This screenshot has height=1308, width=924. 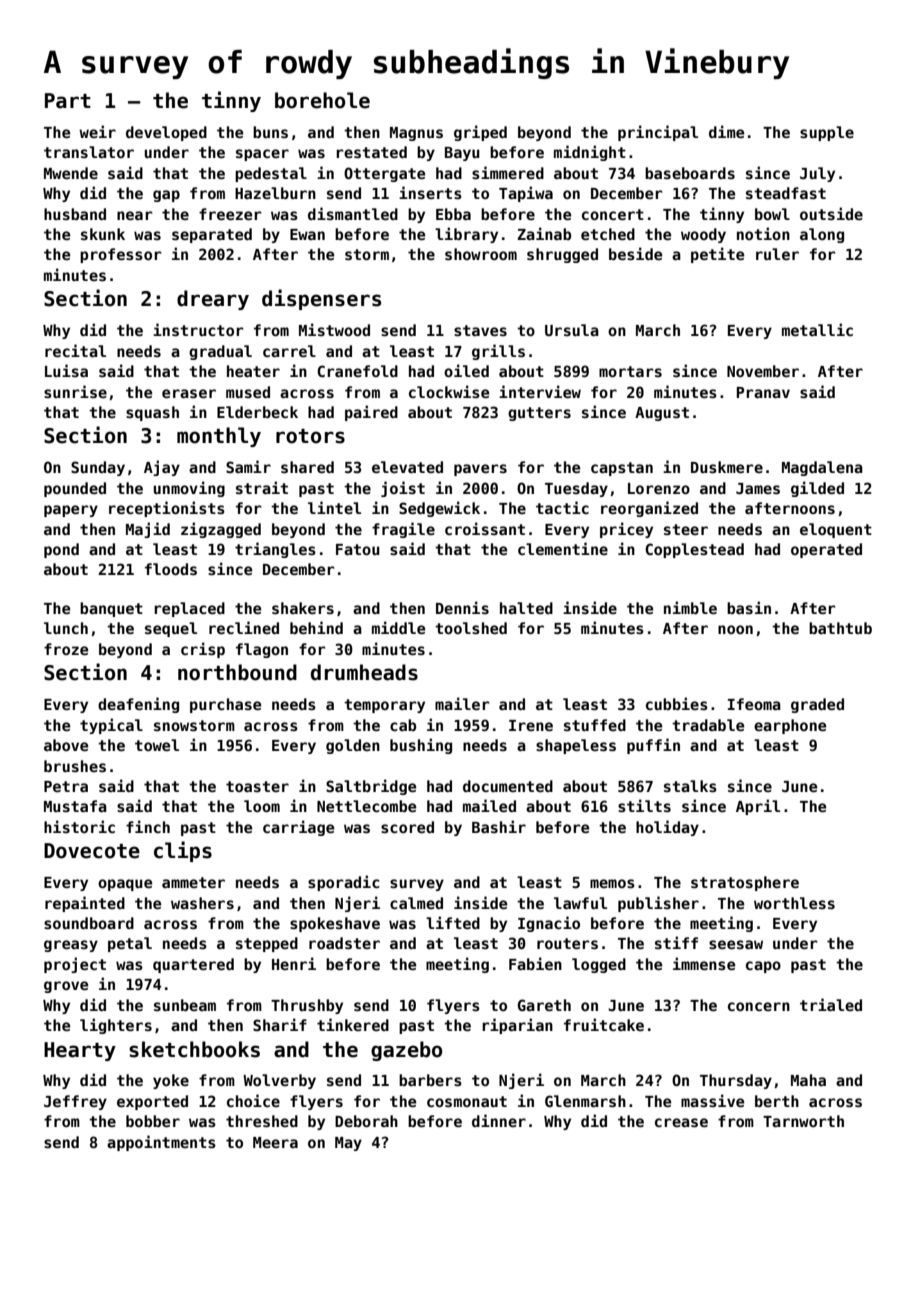 What do you see at coordinates (148, 530) in the screenshot?
I see `Majid` at bounding box center [148, 530].
